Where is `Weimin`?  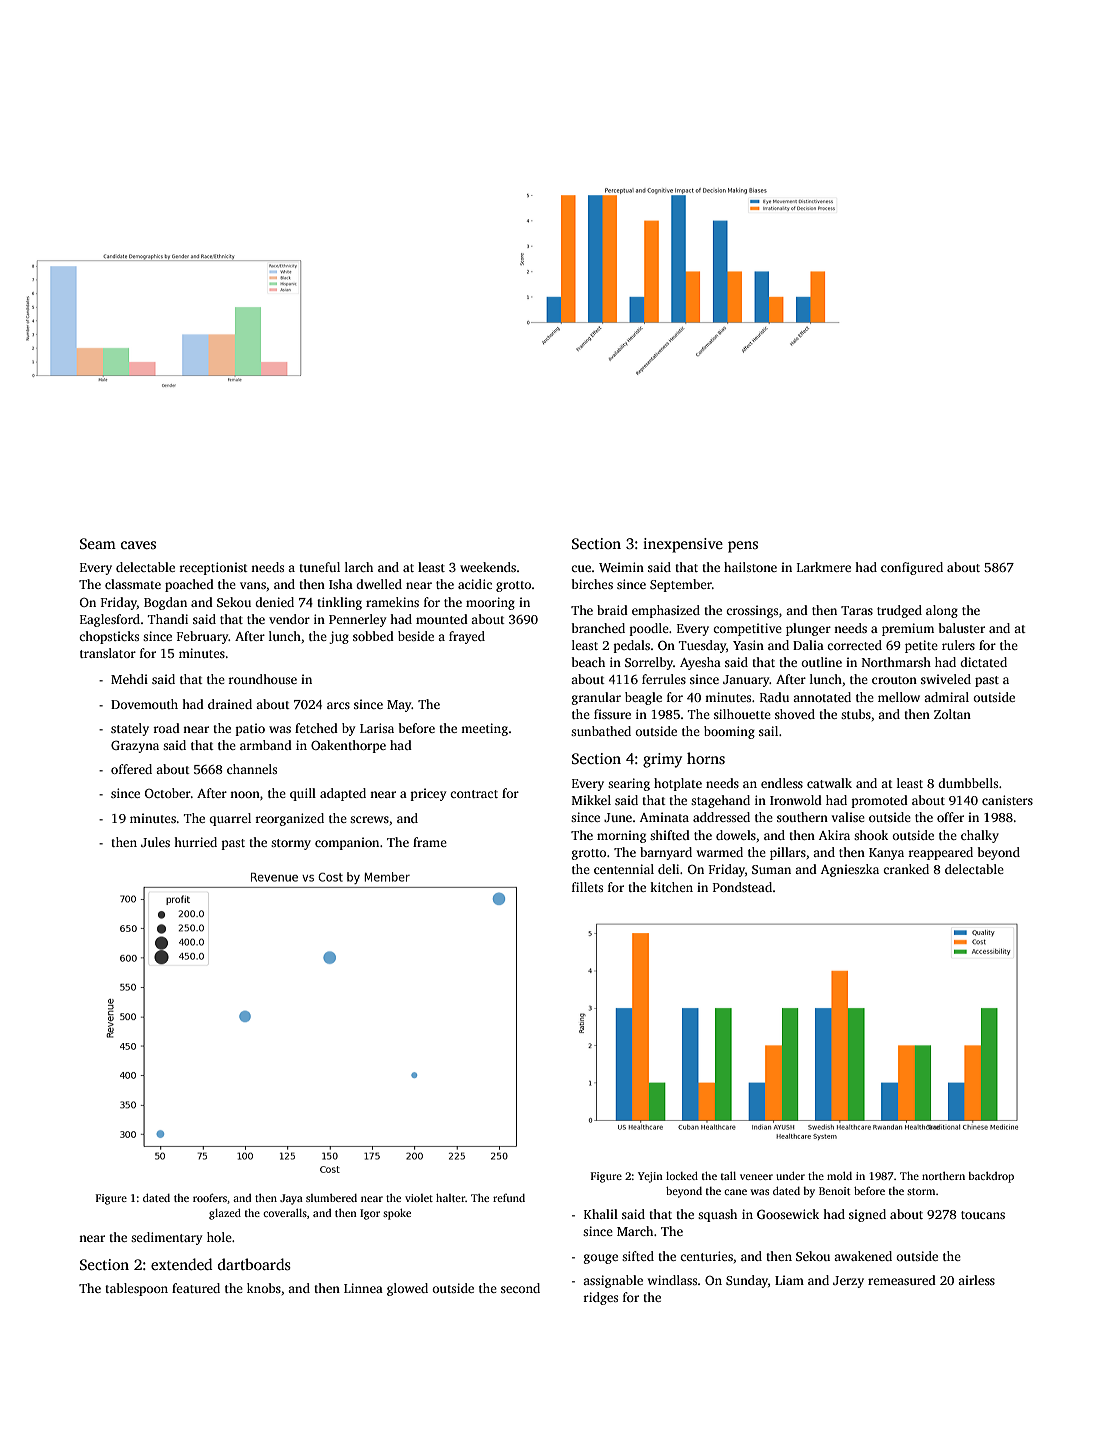 Weimin is located at coordinates (621, 567).
